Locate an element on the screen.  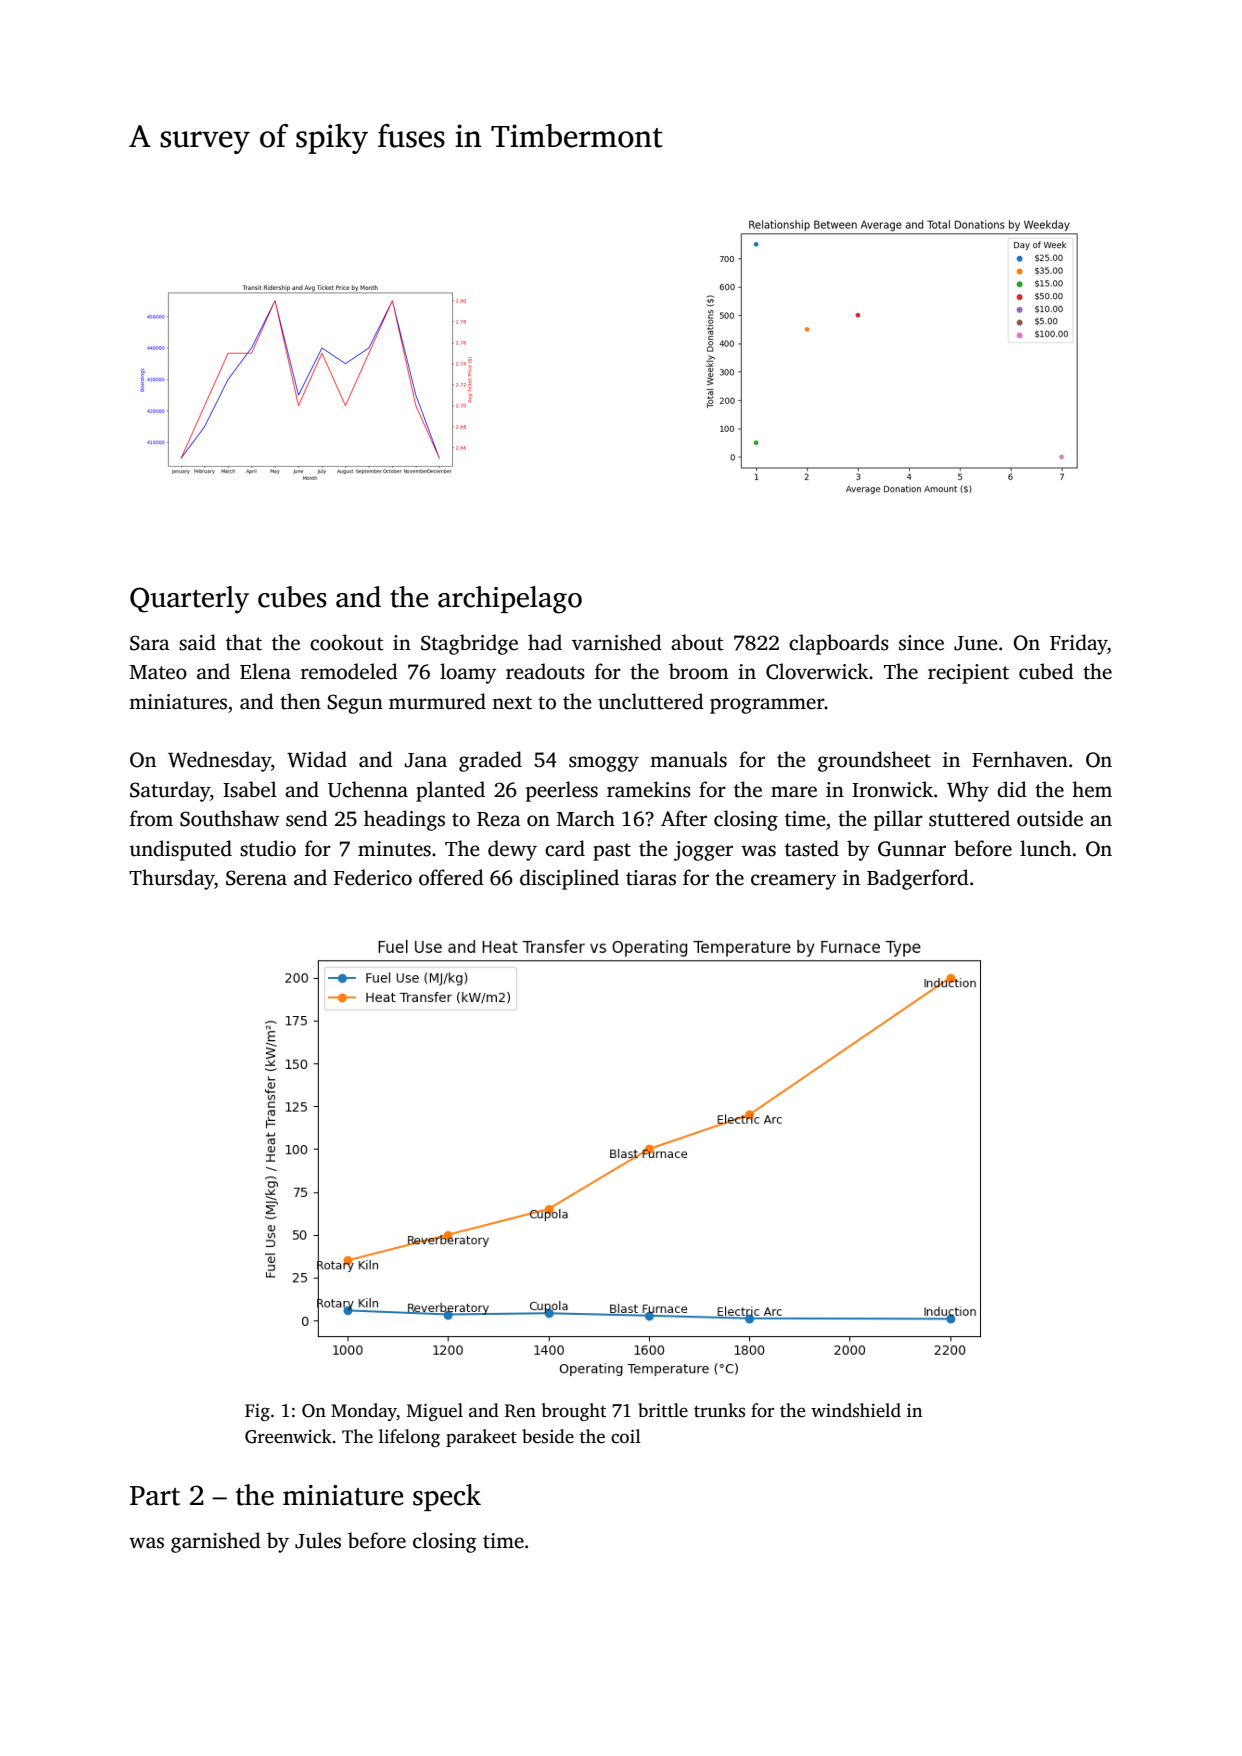
brittle is located at coordinates (663, 1410).
